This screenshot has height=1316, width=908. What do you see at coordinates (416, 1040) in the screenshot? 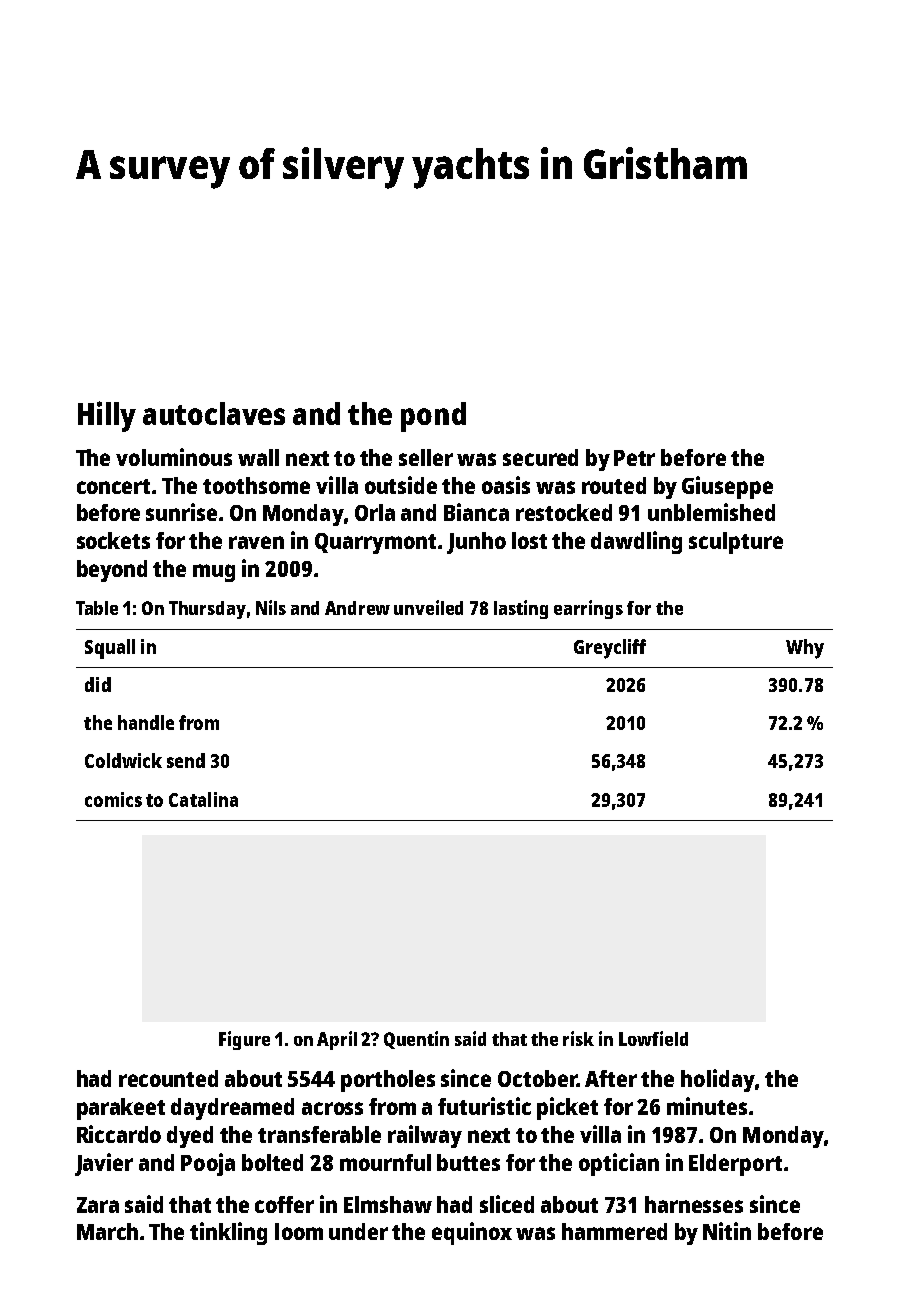
I see `Quentin` at bounding box center [416, 1040].
